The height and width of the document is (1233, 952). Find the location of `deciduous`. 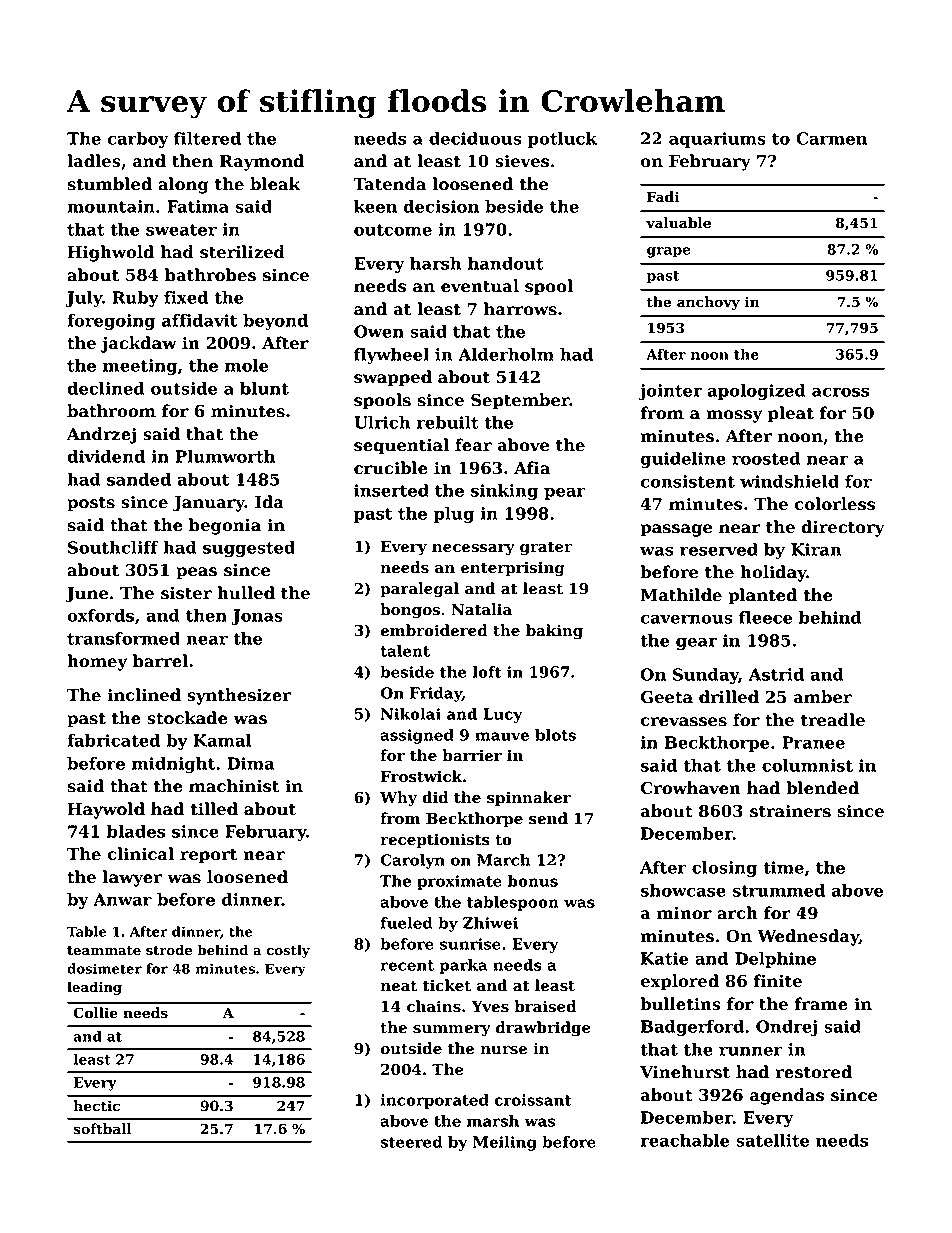

deciduous is located at coordinates (475, 138).
